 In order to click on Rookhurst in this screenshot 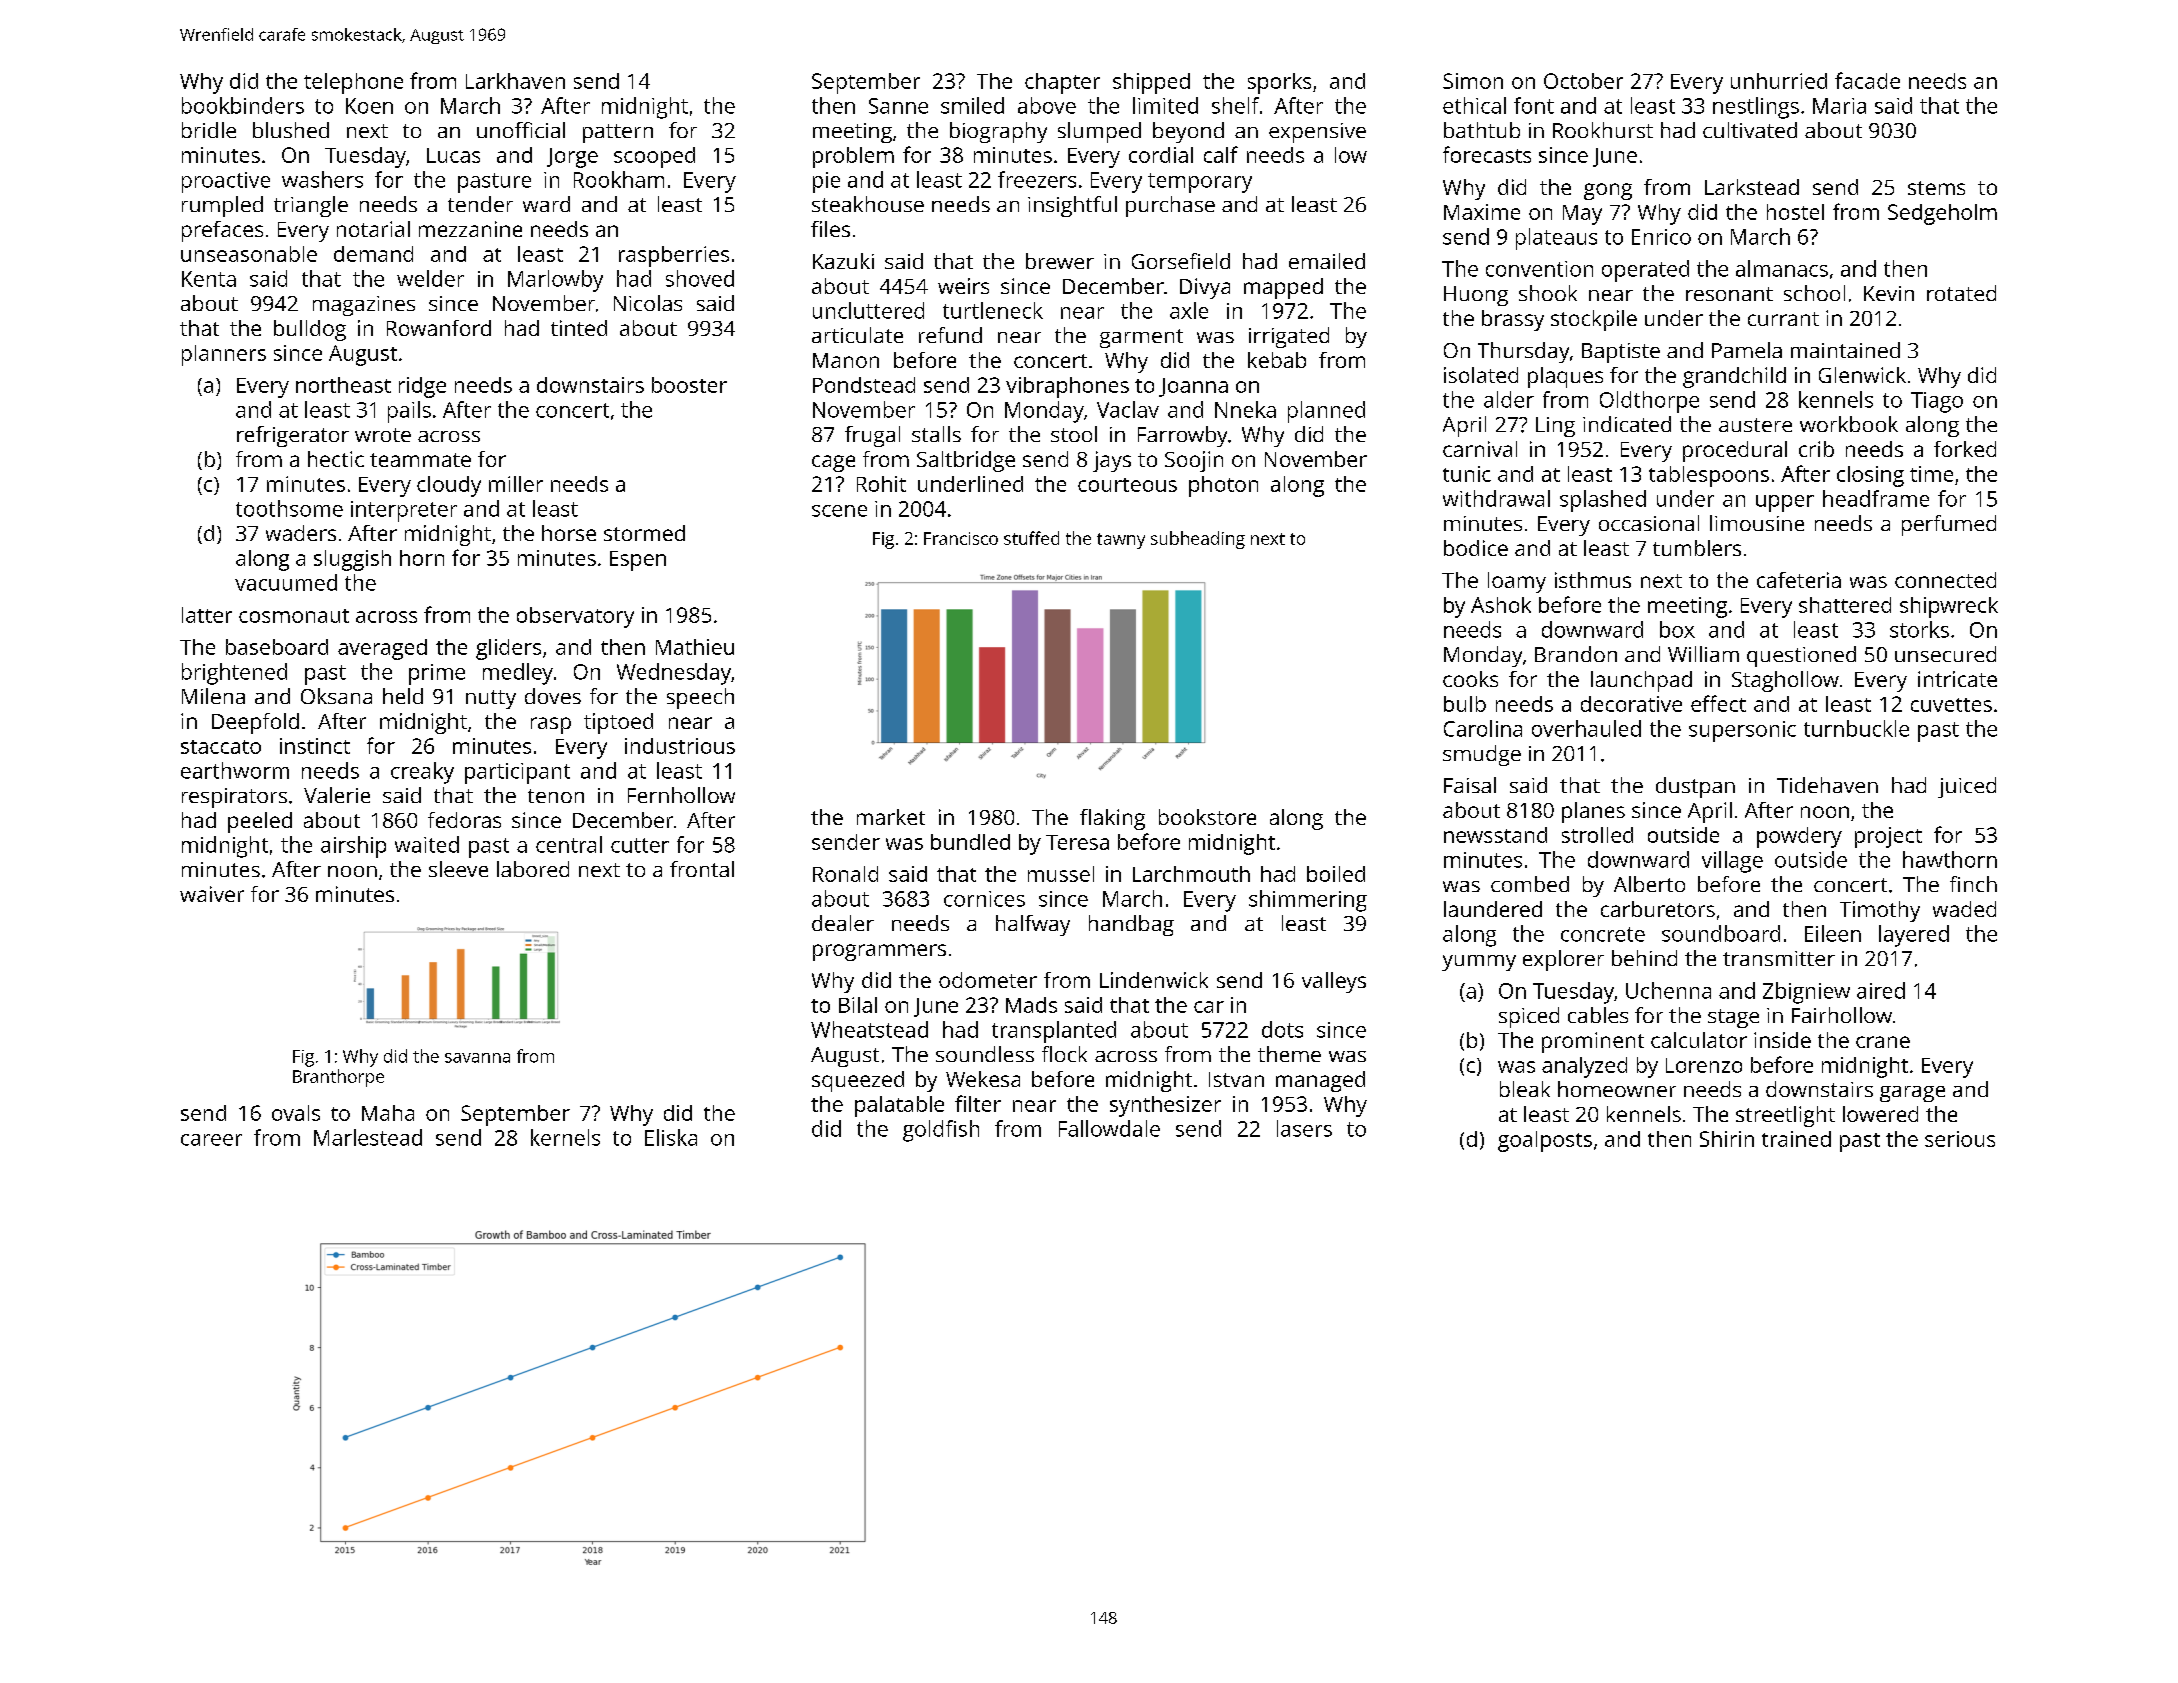, I will do `click(1603, 130)`.
